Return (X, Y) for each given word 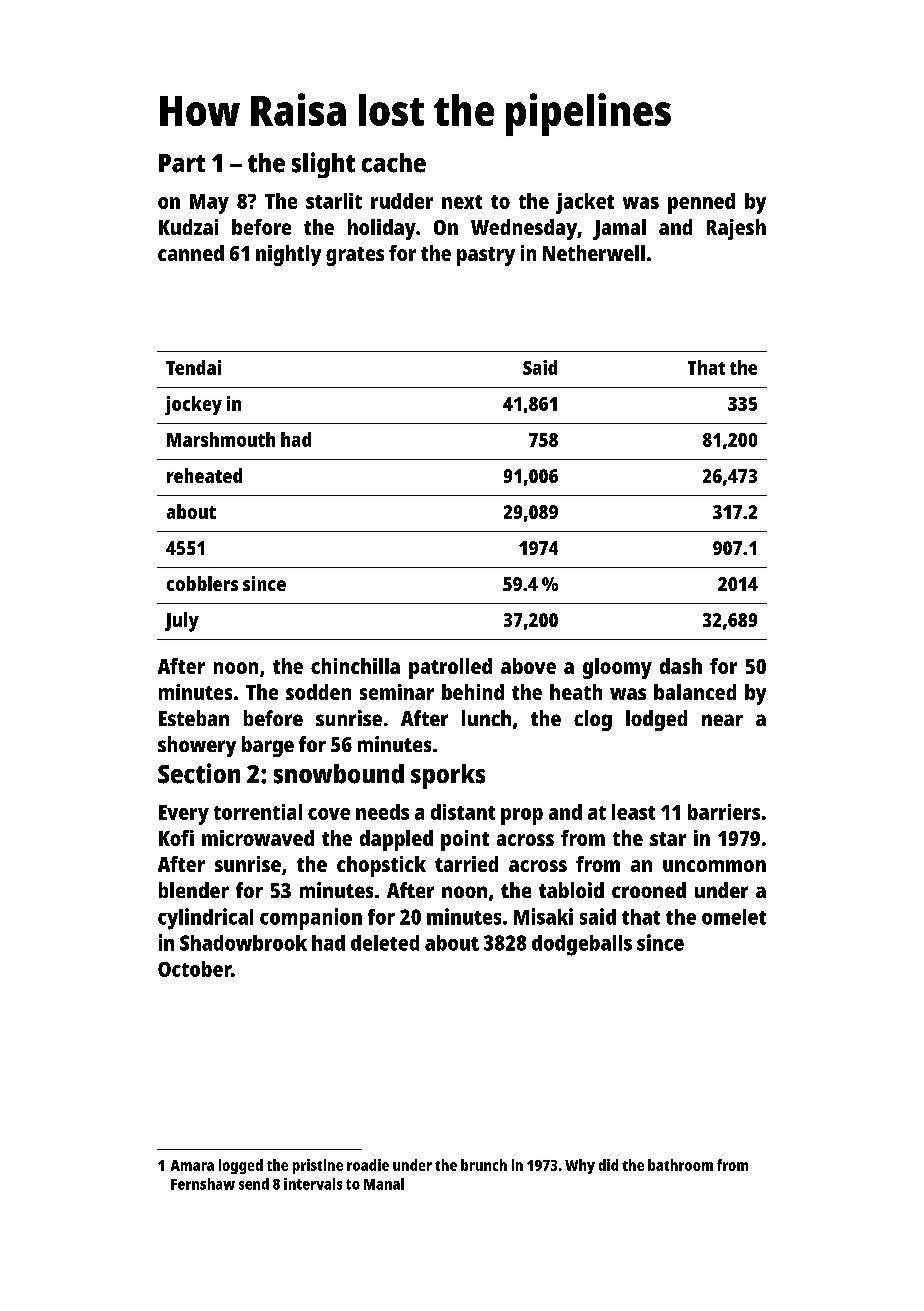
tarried (466, 864)
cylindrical (205, 919)
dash (681, 666)
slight (323, 165)
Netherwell (594, 253)
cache (394, 163)
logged (241, 1166)
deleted (385, 943)
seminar (397, 692)
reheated (204, 475)
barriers (724, 812)
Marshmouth (221, 439)
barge (268, 746)
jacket (585, 203)
